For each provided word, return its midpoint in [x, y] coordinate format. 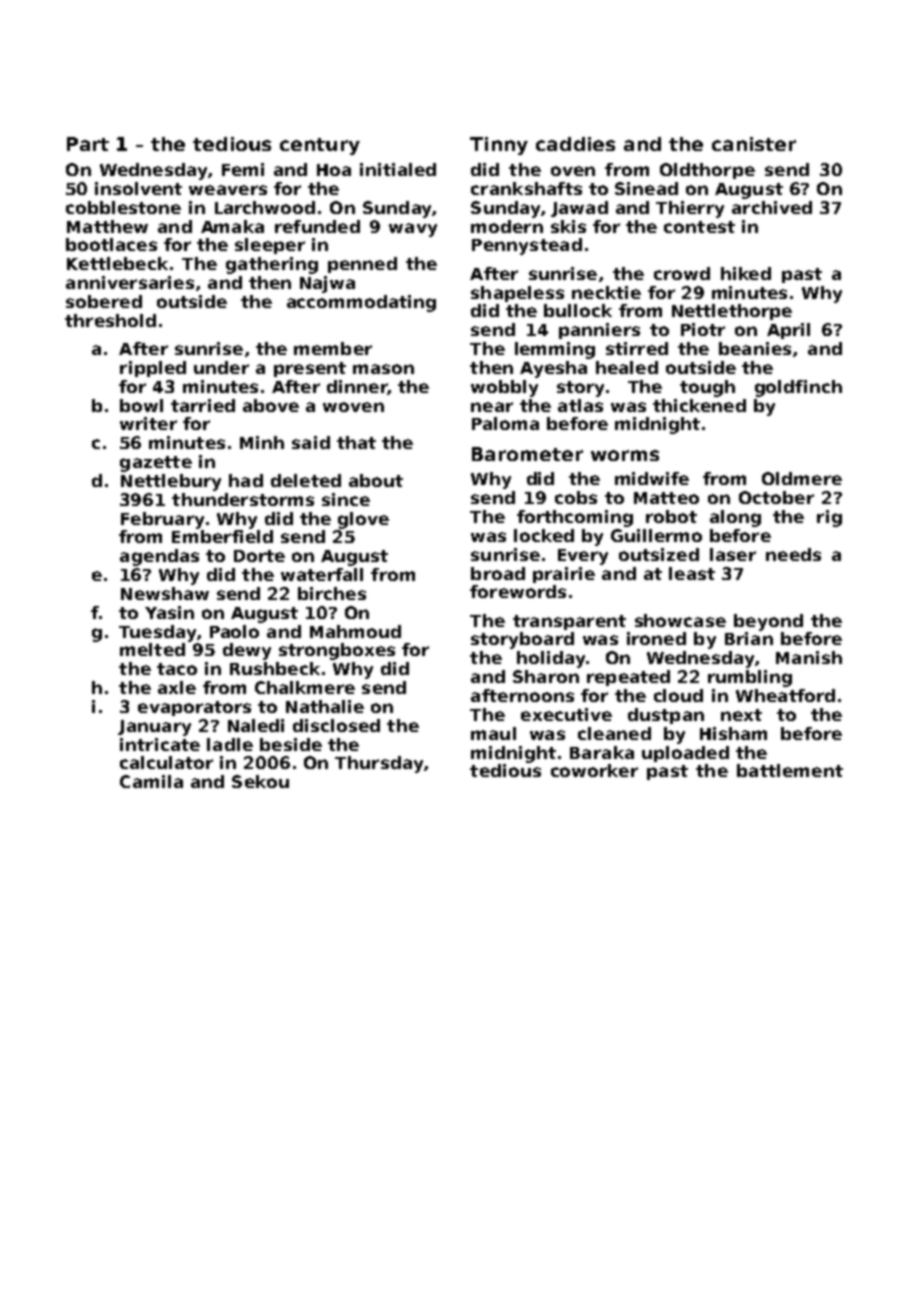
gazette [156, 464]
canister [754, 144]
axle [177, 687]
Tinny [499, 146]
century [320, 146]
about [376, 480]
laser [733, 554]
